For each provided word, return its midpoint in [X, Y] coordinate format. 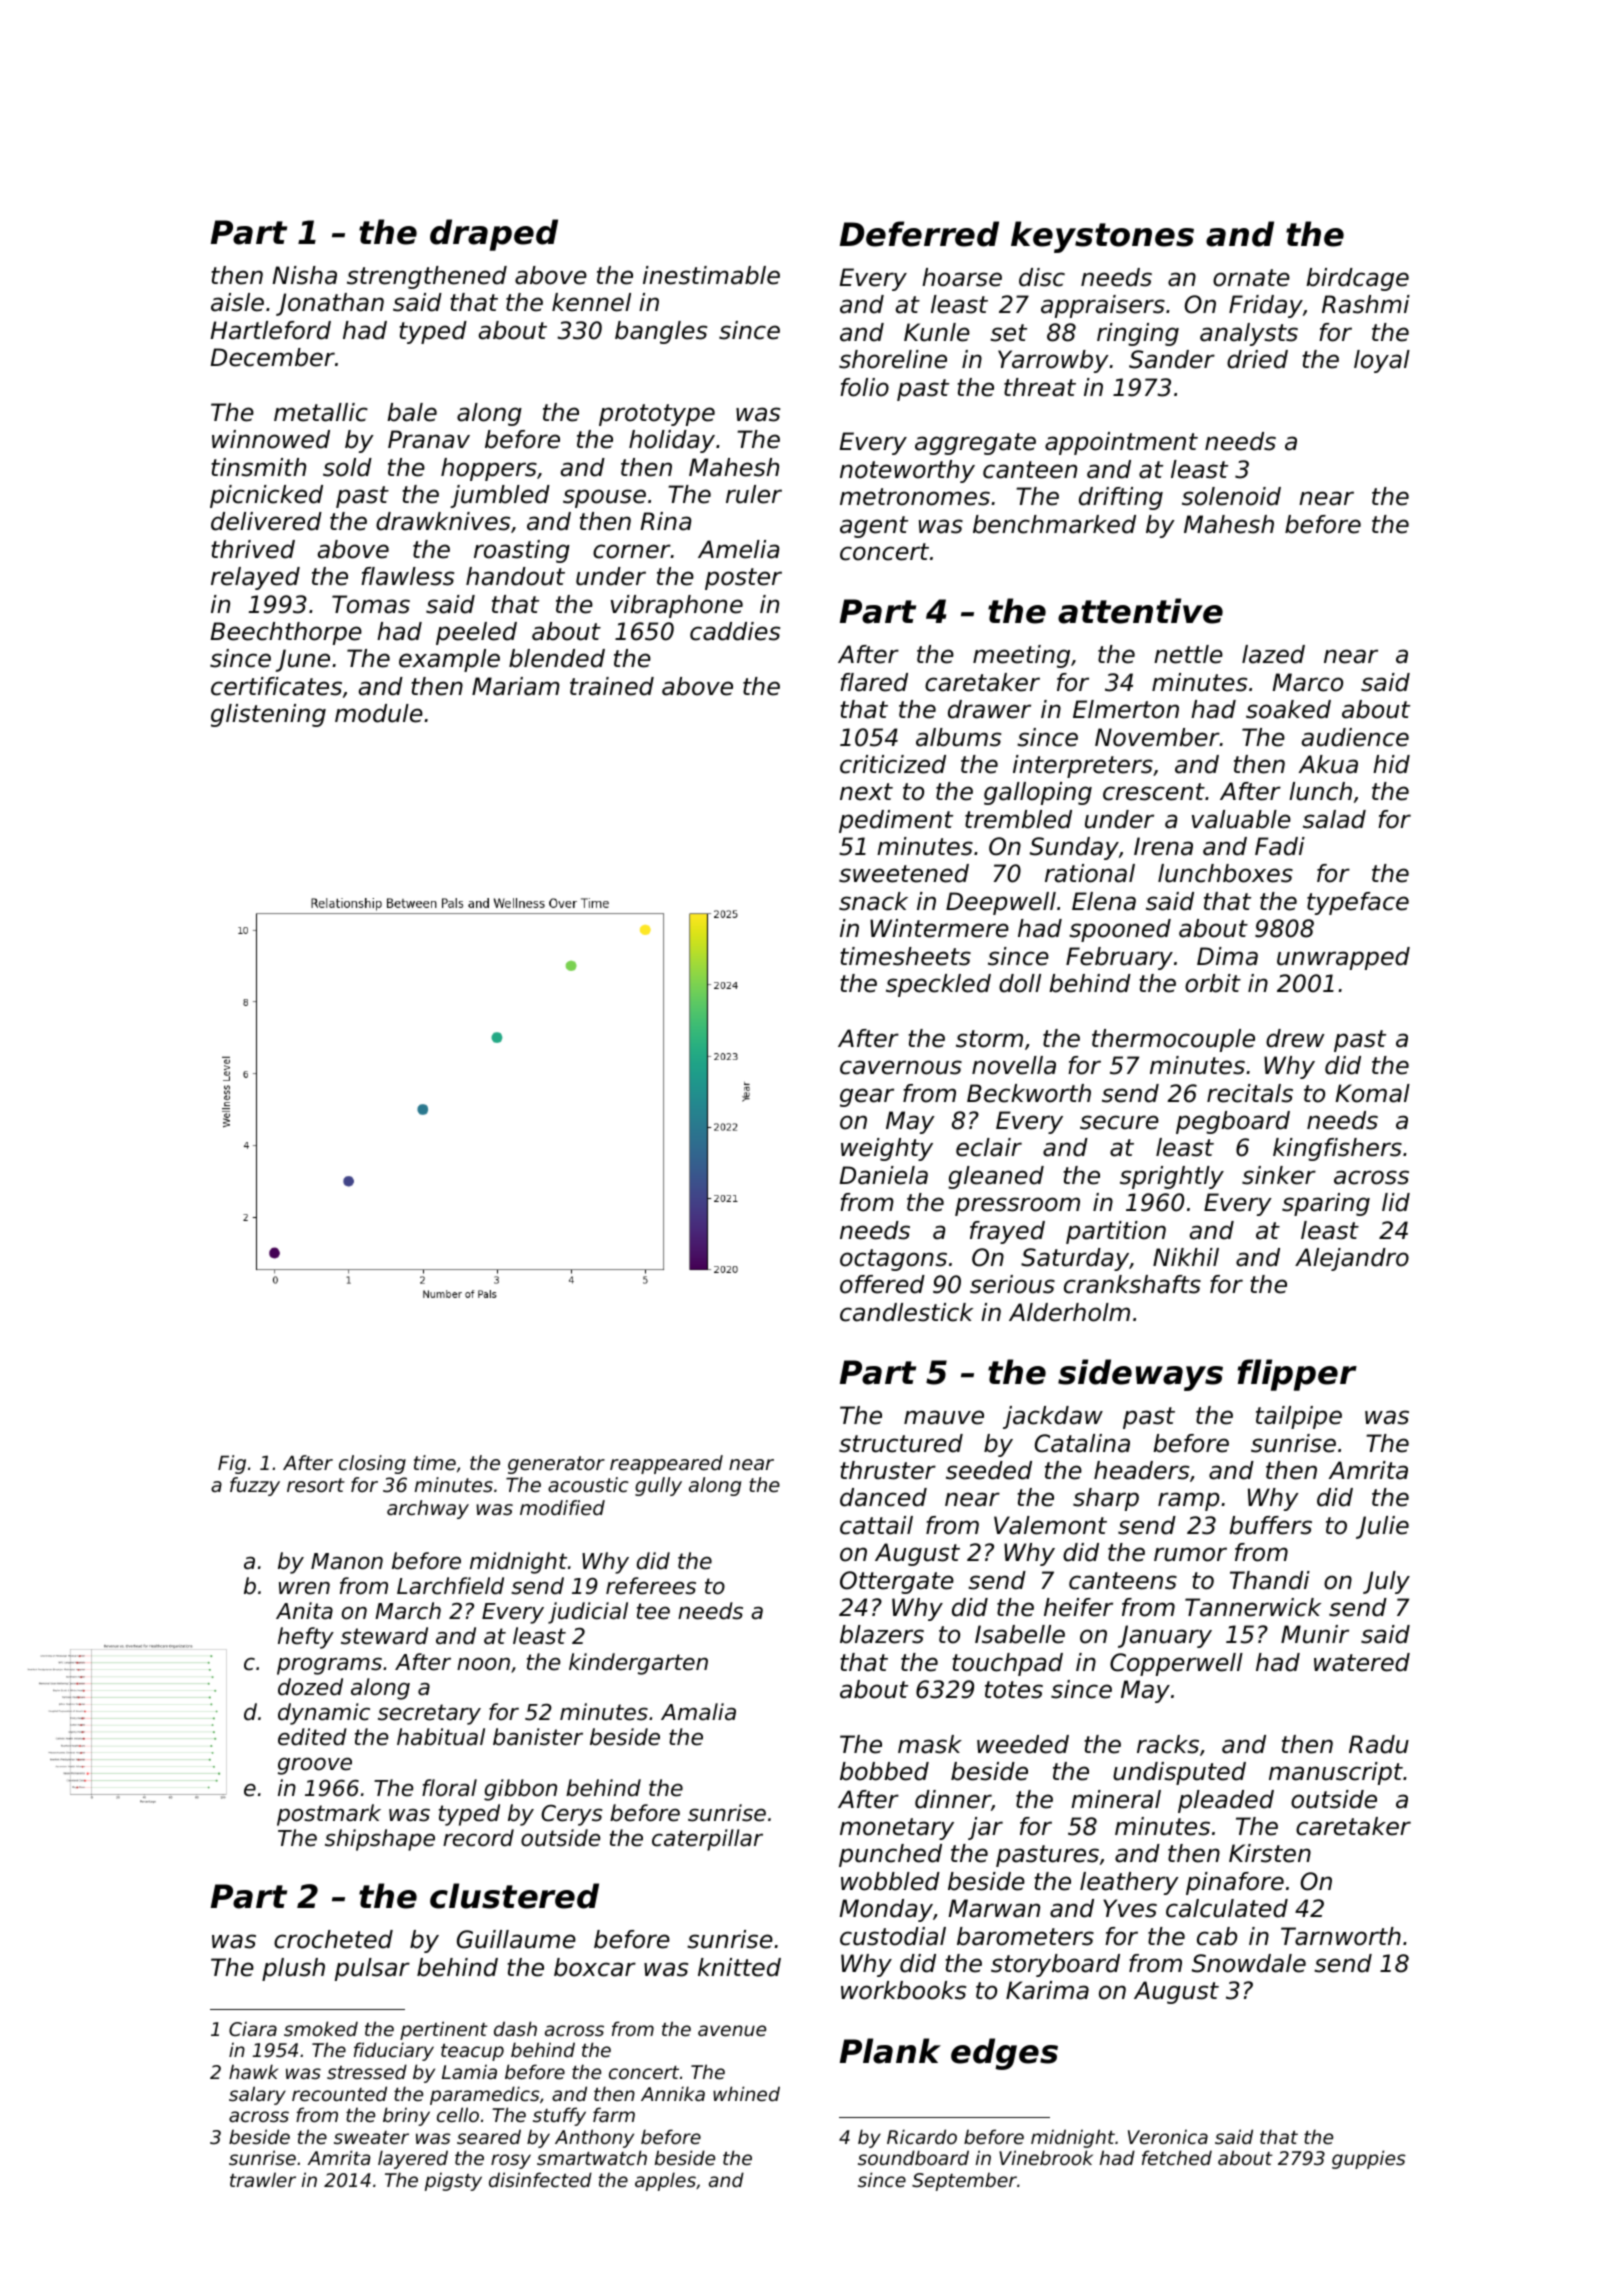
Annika [673, 2093]
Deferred [919, 234]
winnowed [271, 439]
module [379, 713]
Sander [1172, 359]
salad [1334, 819]
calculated [1227, 1908]
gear [867, 1097]
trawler [263, 2179]
